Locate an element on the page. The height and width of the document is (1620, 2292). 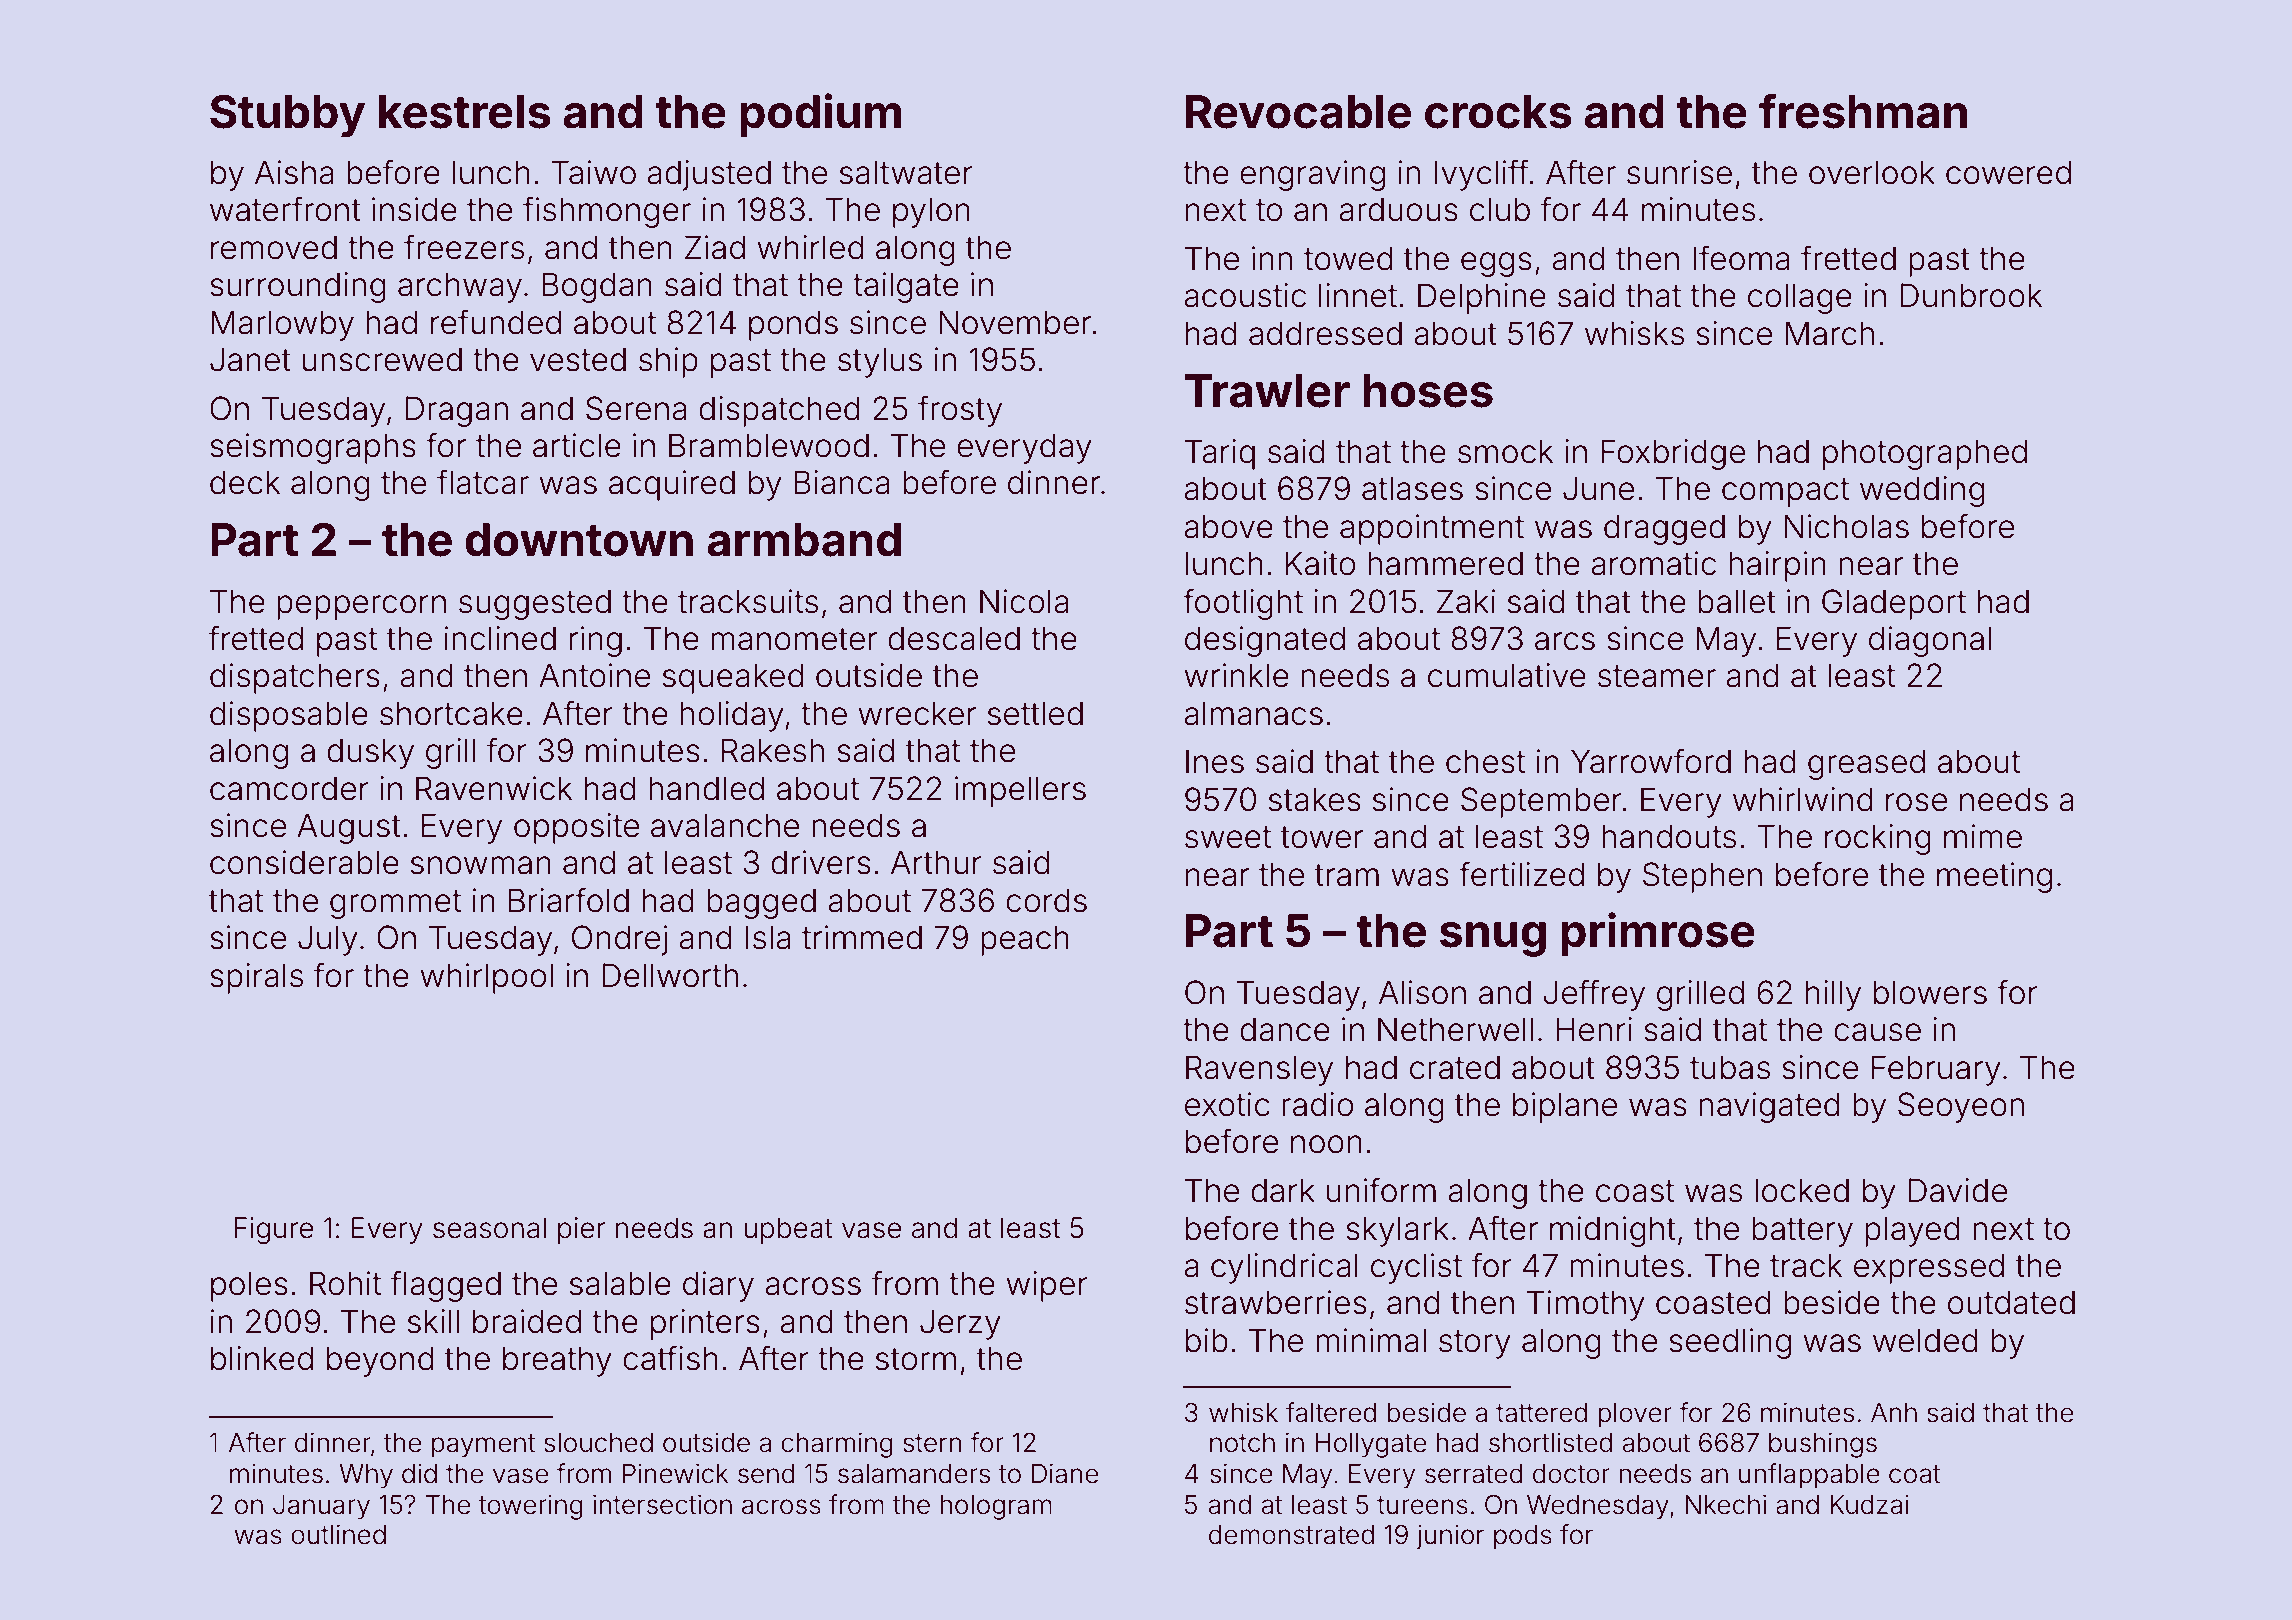
crocks is located at coordinates (1498, 112).
